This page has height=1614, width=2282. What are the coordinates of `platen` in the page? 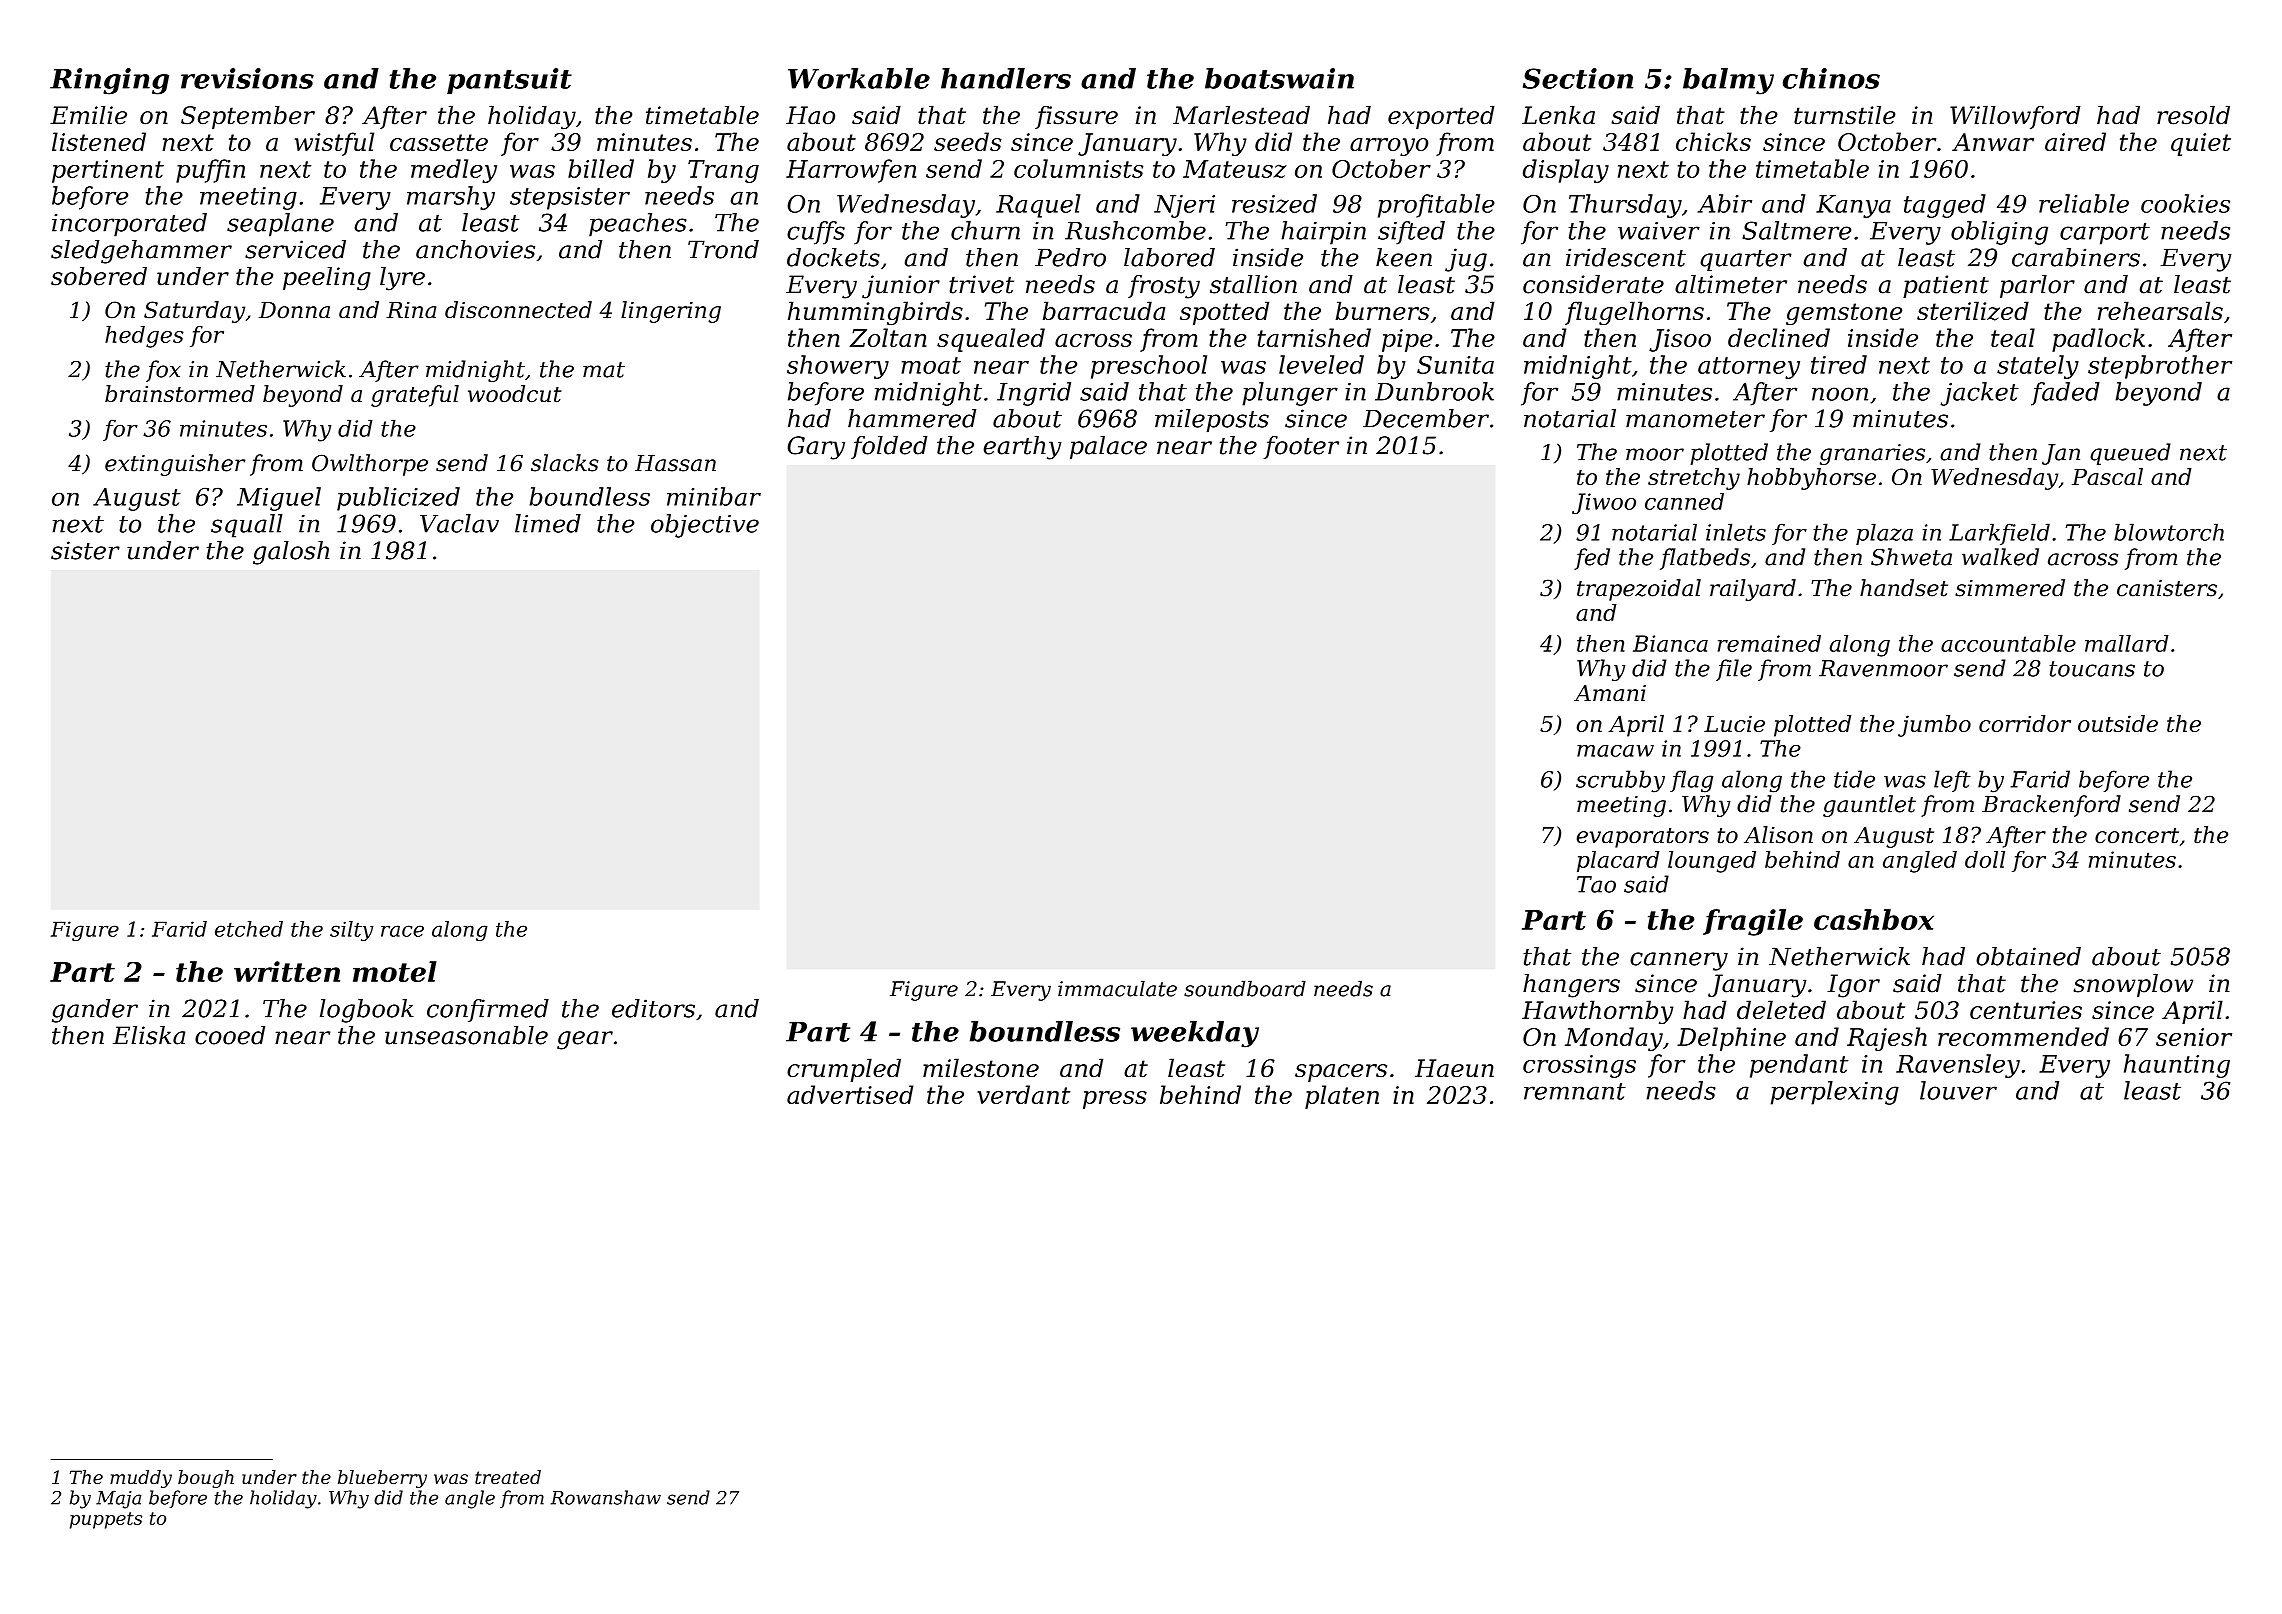 It's located at (1342, 1097).
